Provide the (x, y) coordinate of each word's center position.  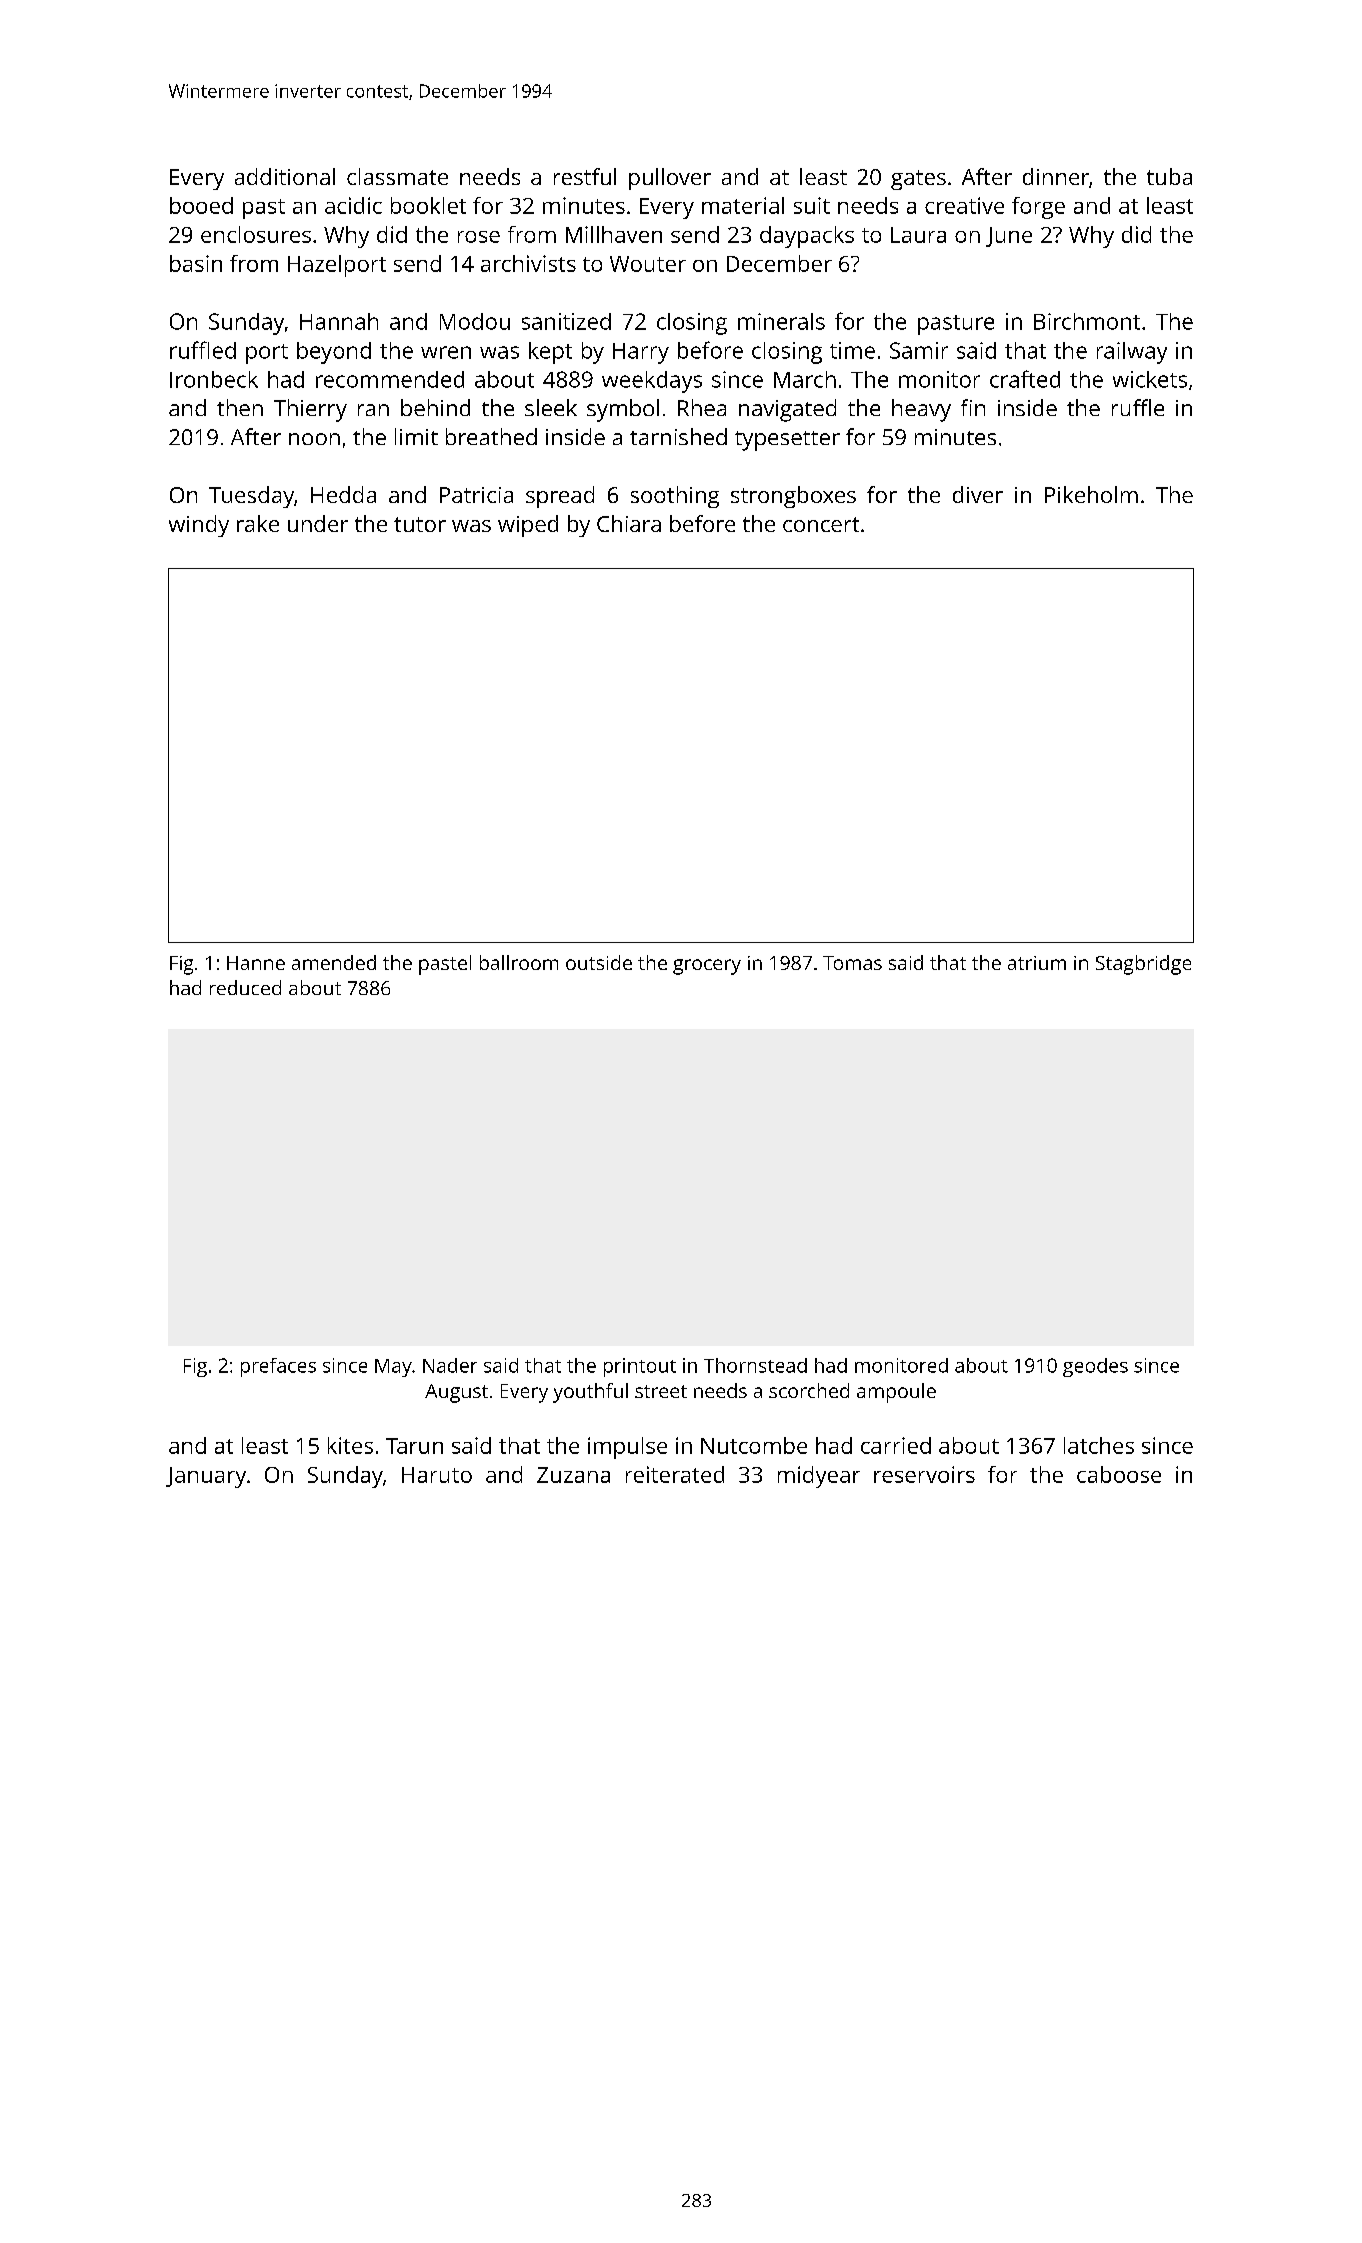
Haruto (437, 1475)
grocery (707, 967)
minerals (781, 321)
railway (1132, 353)
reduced (245, 987)
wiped (528, 526)
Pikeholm (1091, 494)
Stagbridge (1143, 965)
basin (196, 263)
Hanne (256, 963)
